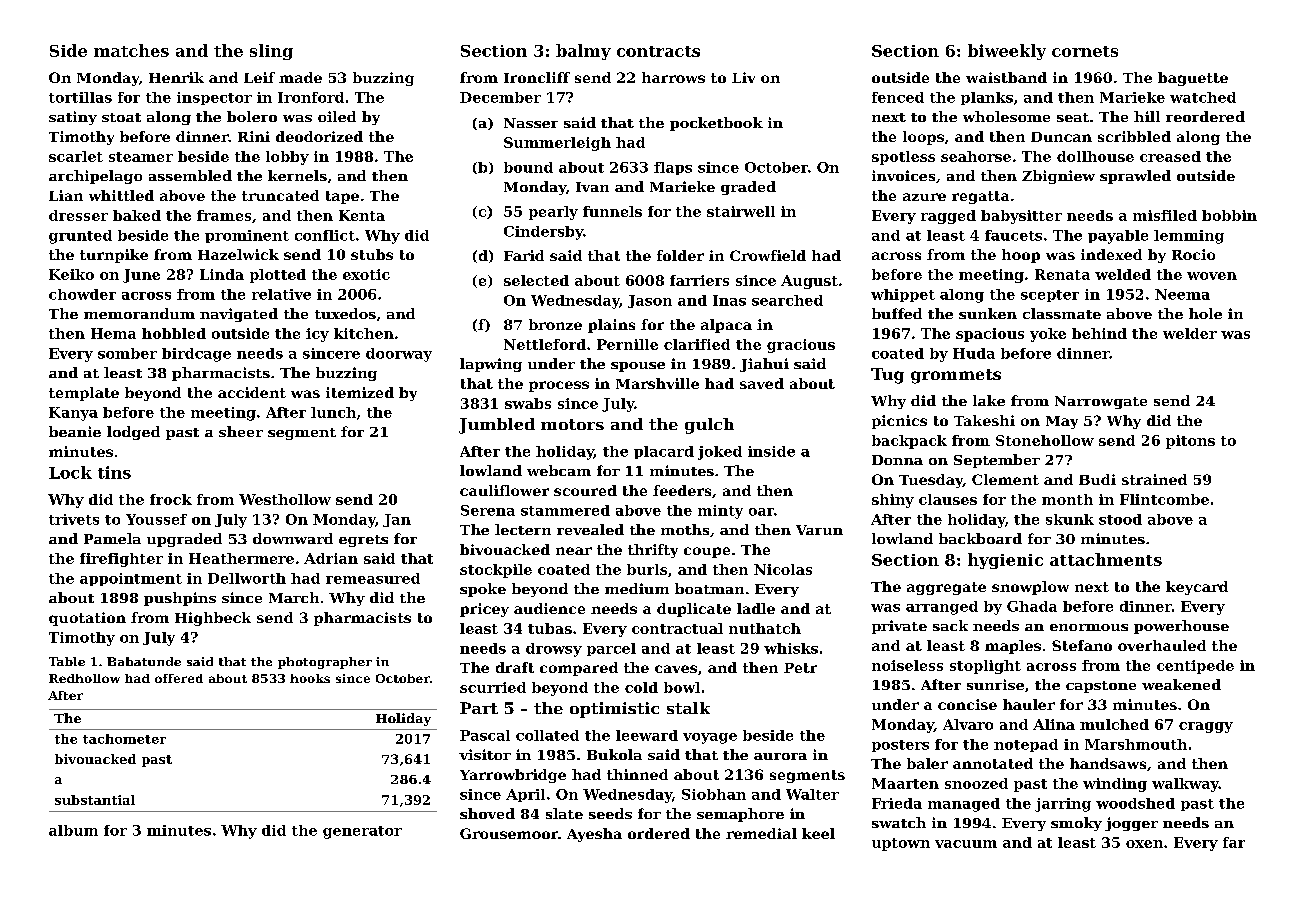 The image size is (1308, 924). Describe the element at coordinates (113, 333) in the document. I see `Hema` at that location.
